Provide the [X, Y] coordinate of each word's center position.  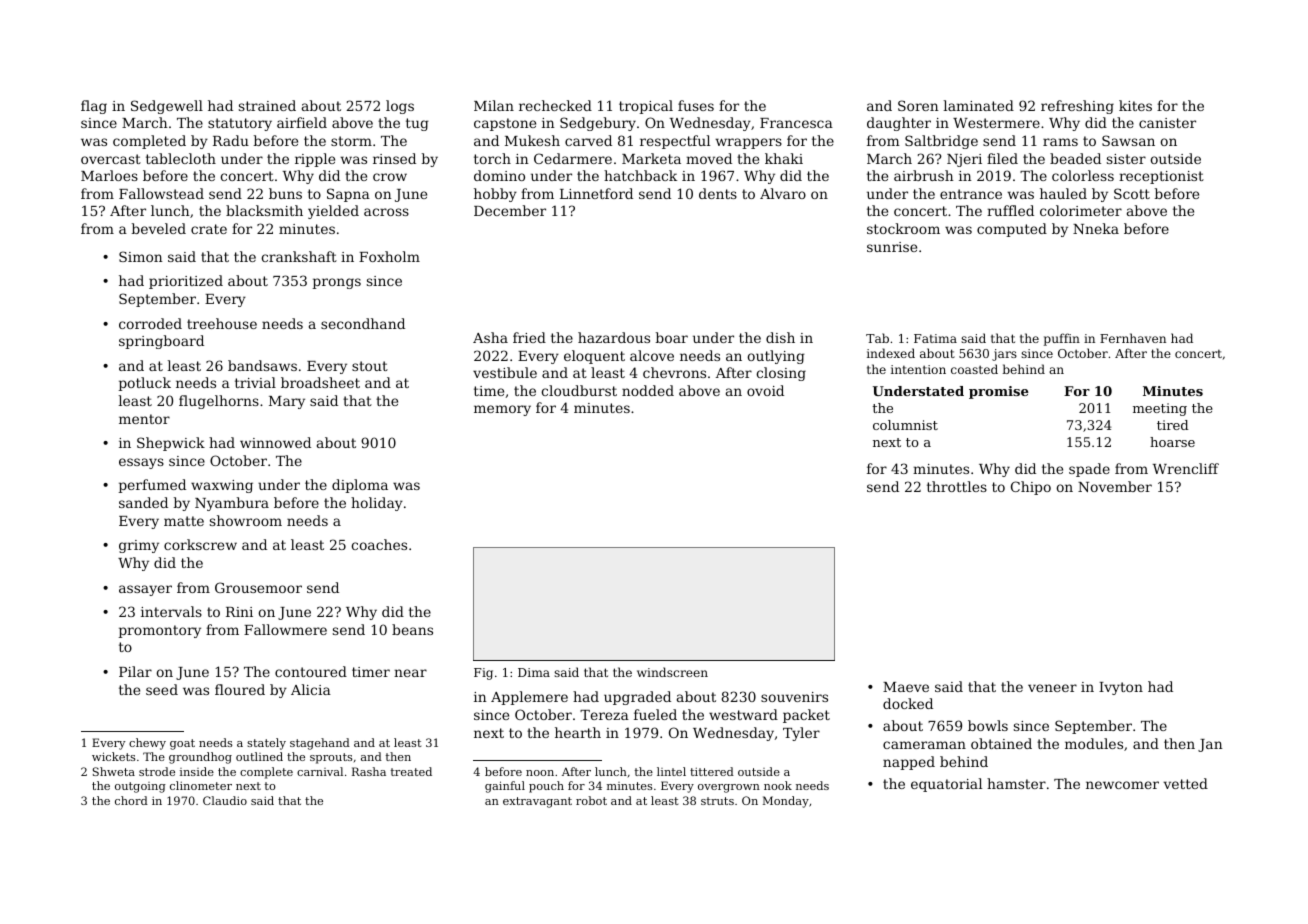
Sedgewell [167, 107]
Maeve [906, 687]
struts [717, 801]
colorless [1083, 175]
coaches [379, 544]
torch [492, 158]
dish [780, 337]
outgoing [140, 787]
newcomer [1122, 785]
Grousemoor [258, 587]
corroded [150, 323]
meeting [1160, 409]
